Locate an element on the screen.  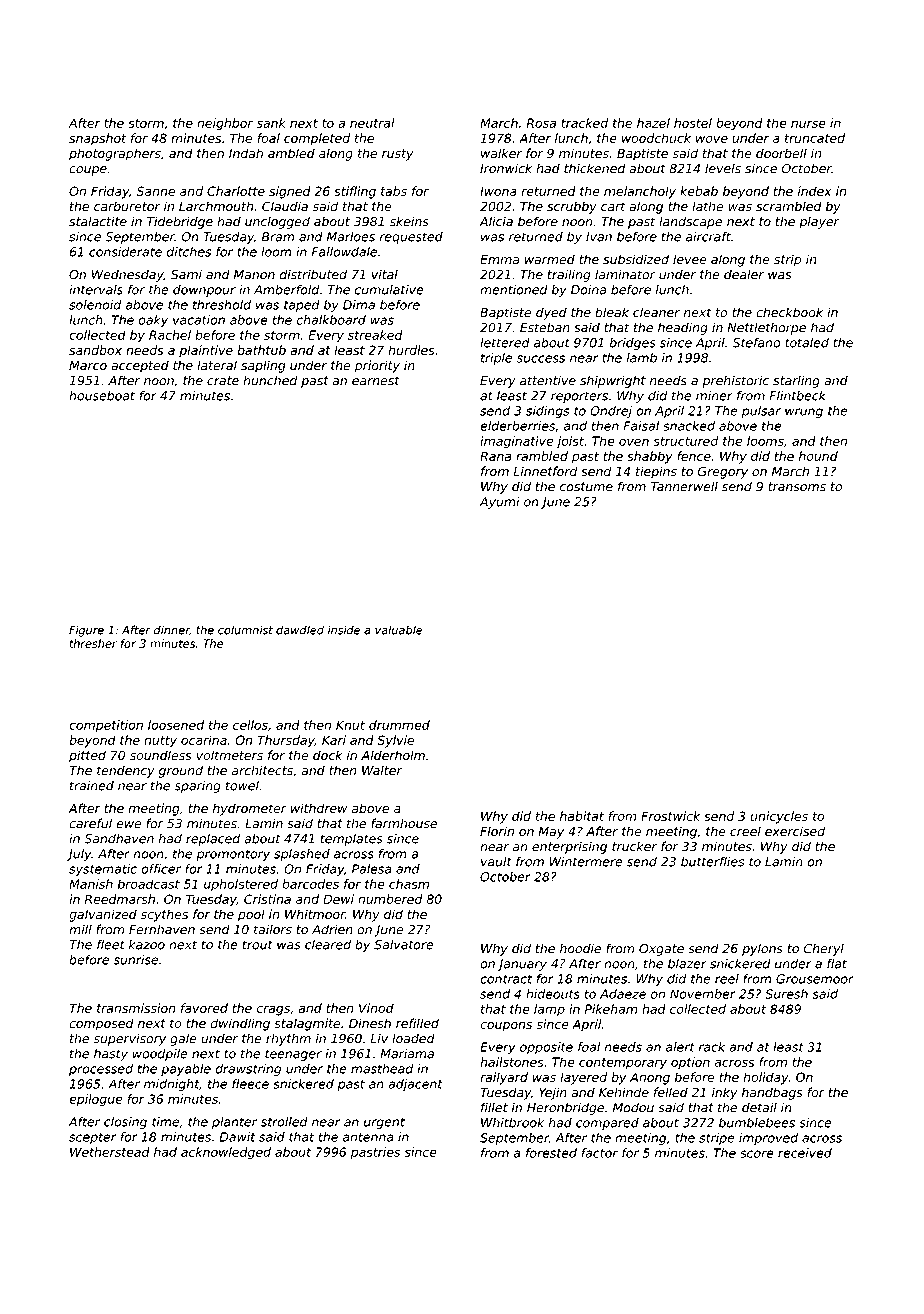
landscape is located at coordinates (690, 223).
